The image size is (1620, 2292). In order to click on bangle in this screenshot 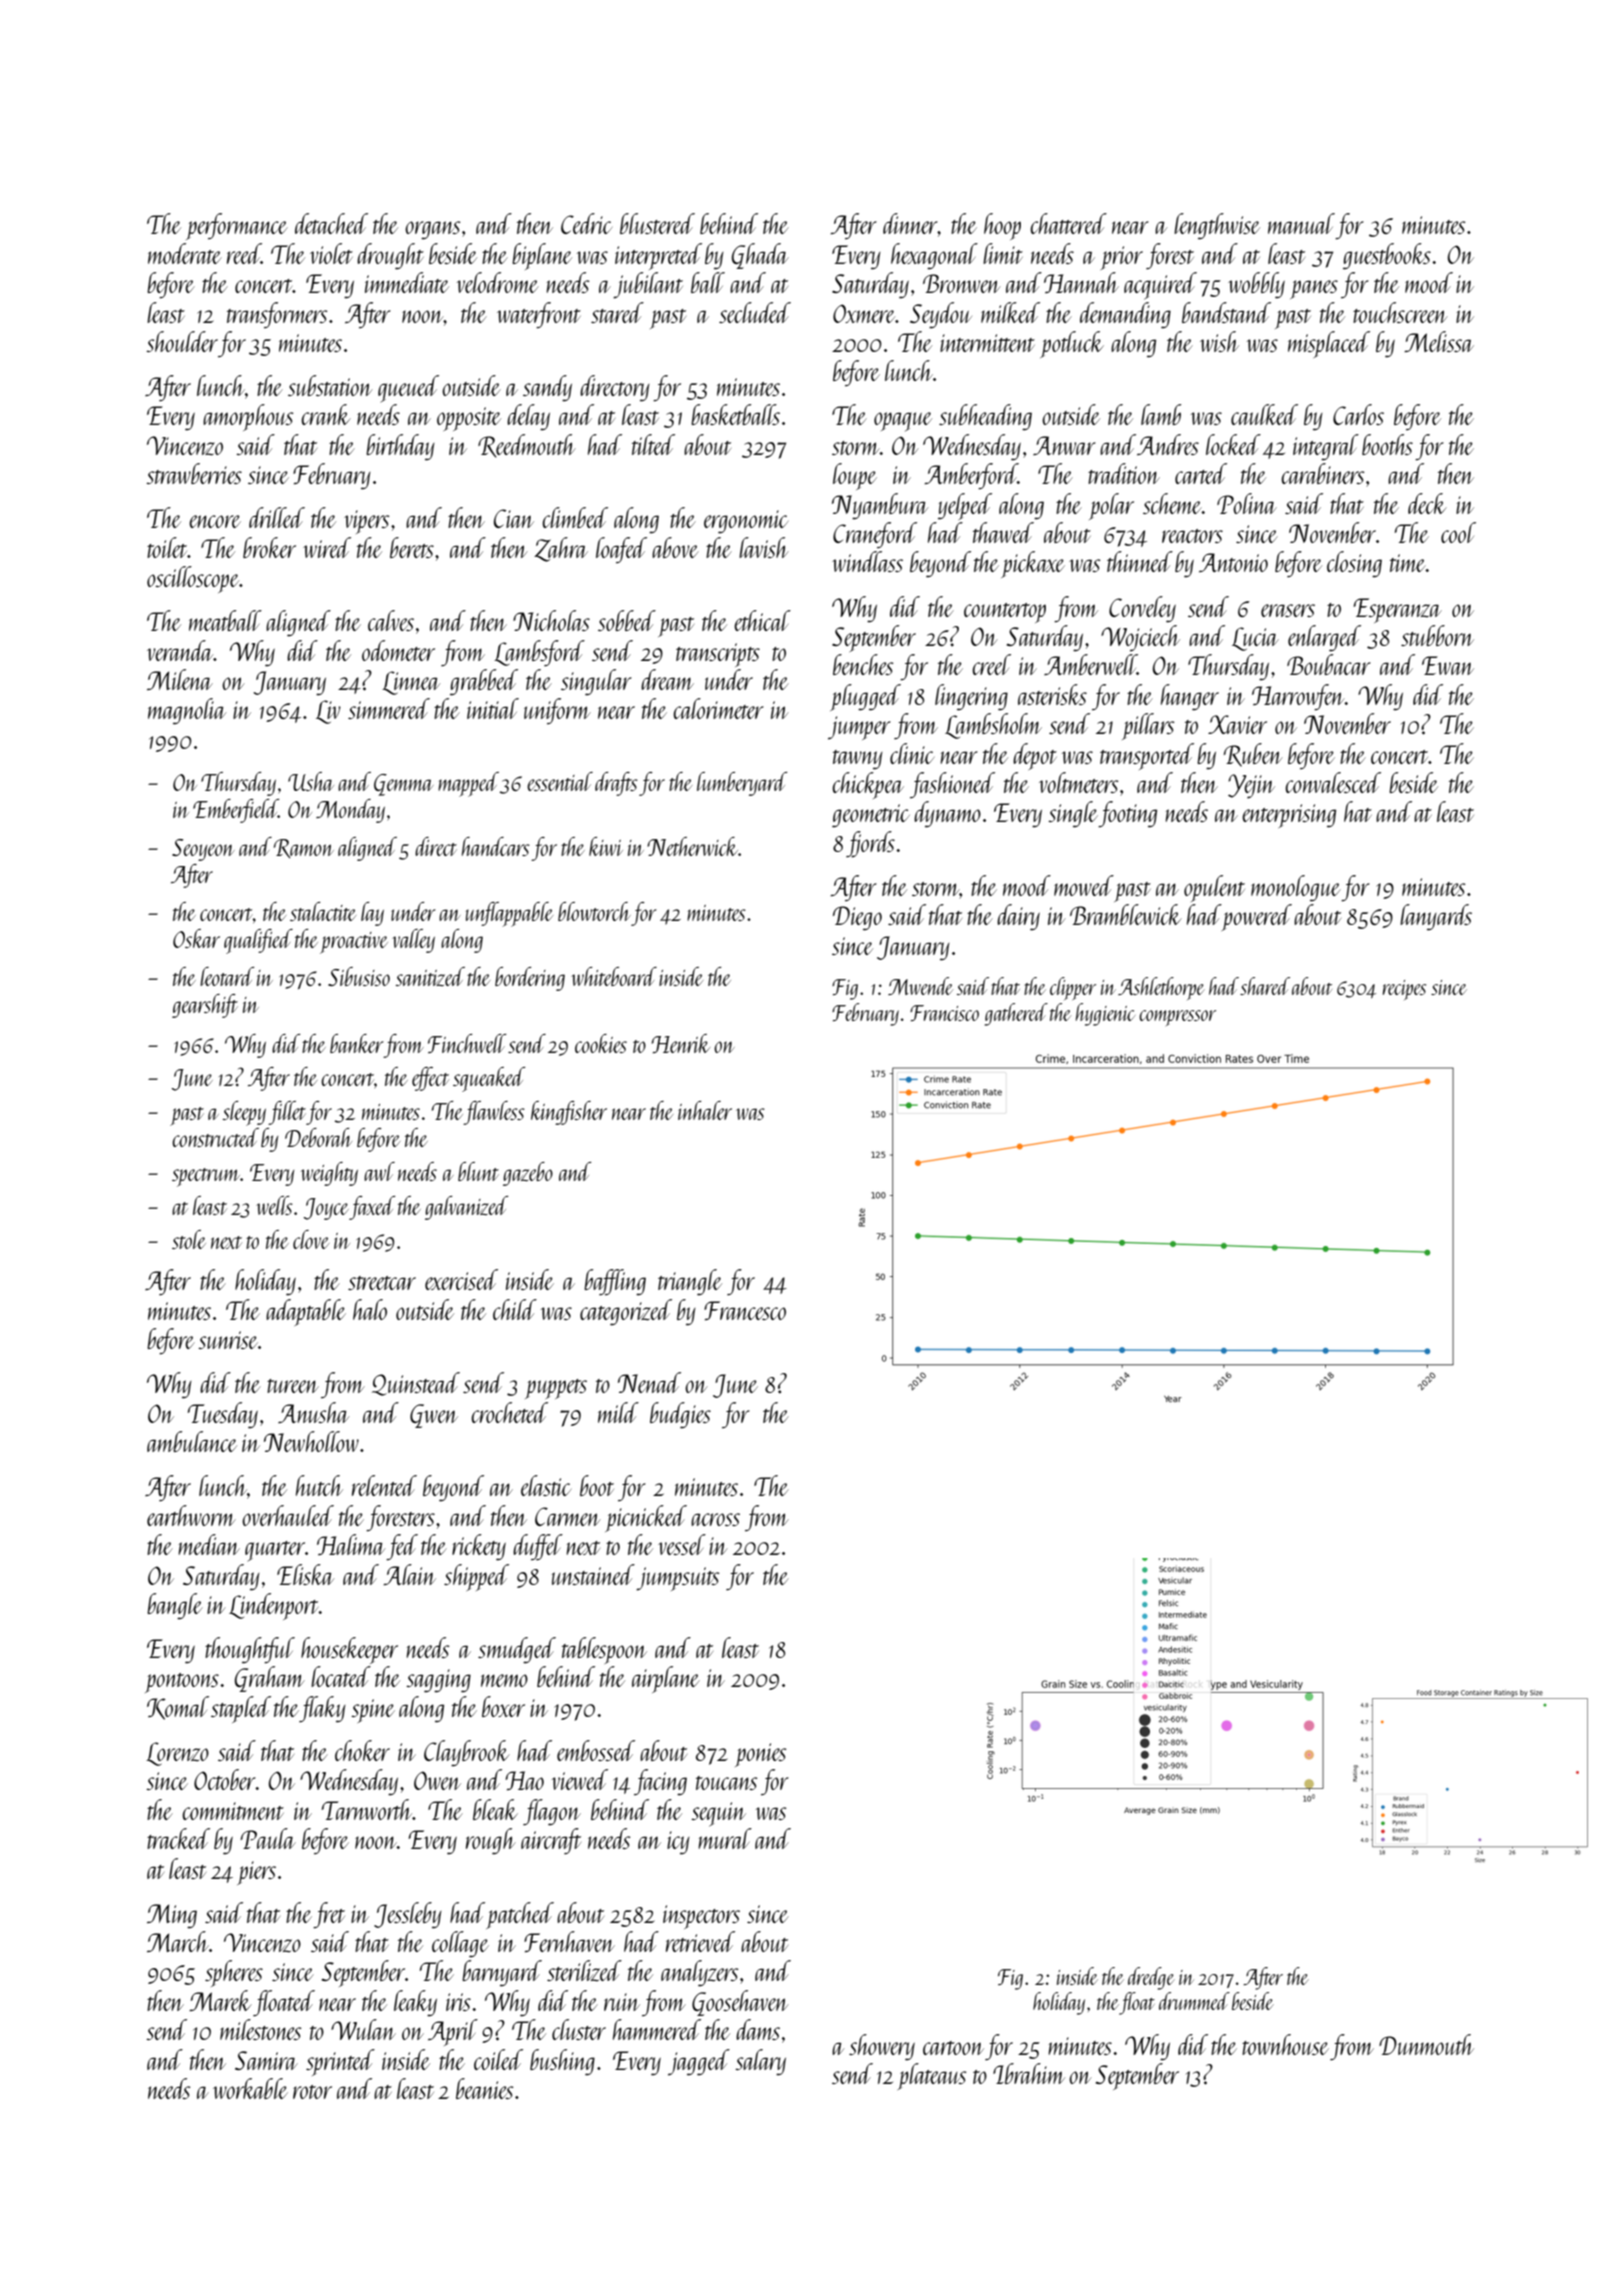, I will do `click(175, 1606)`.
